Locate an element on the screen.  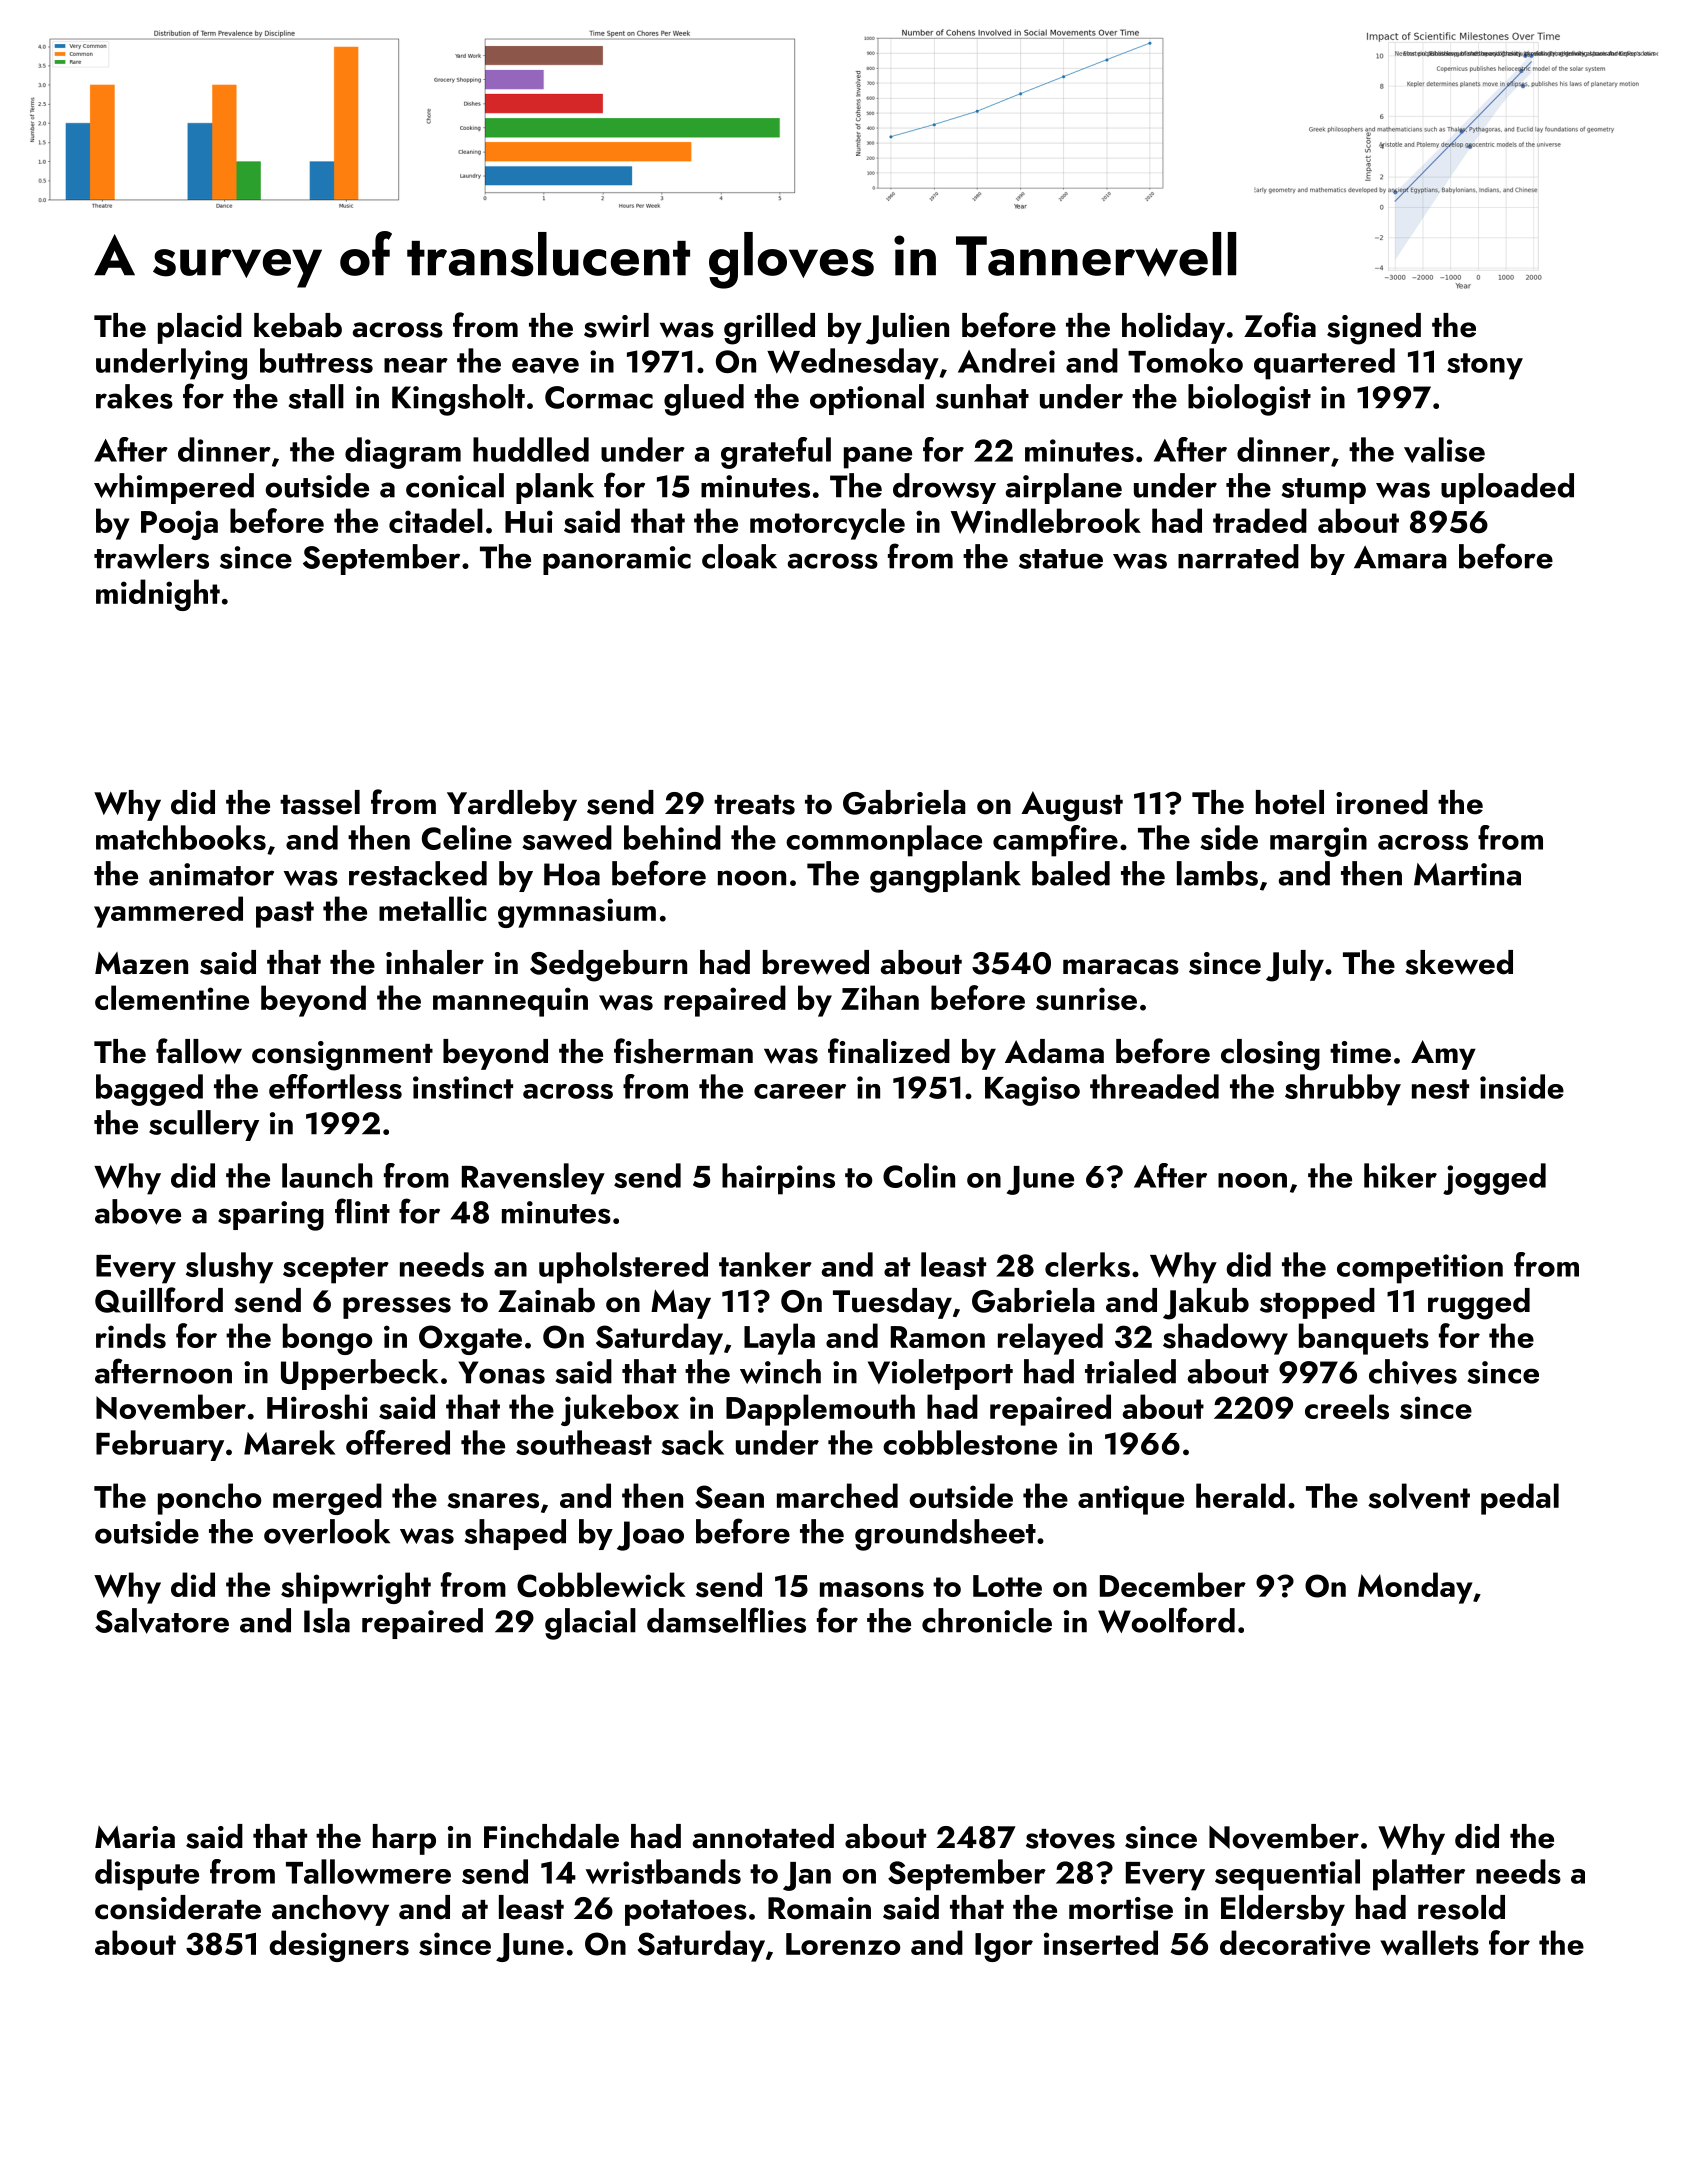
tanker is located at coordinates (765, 1264).
